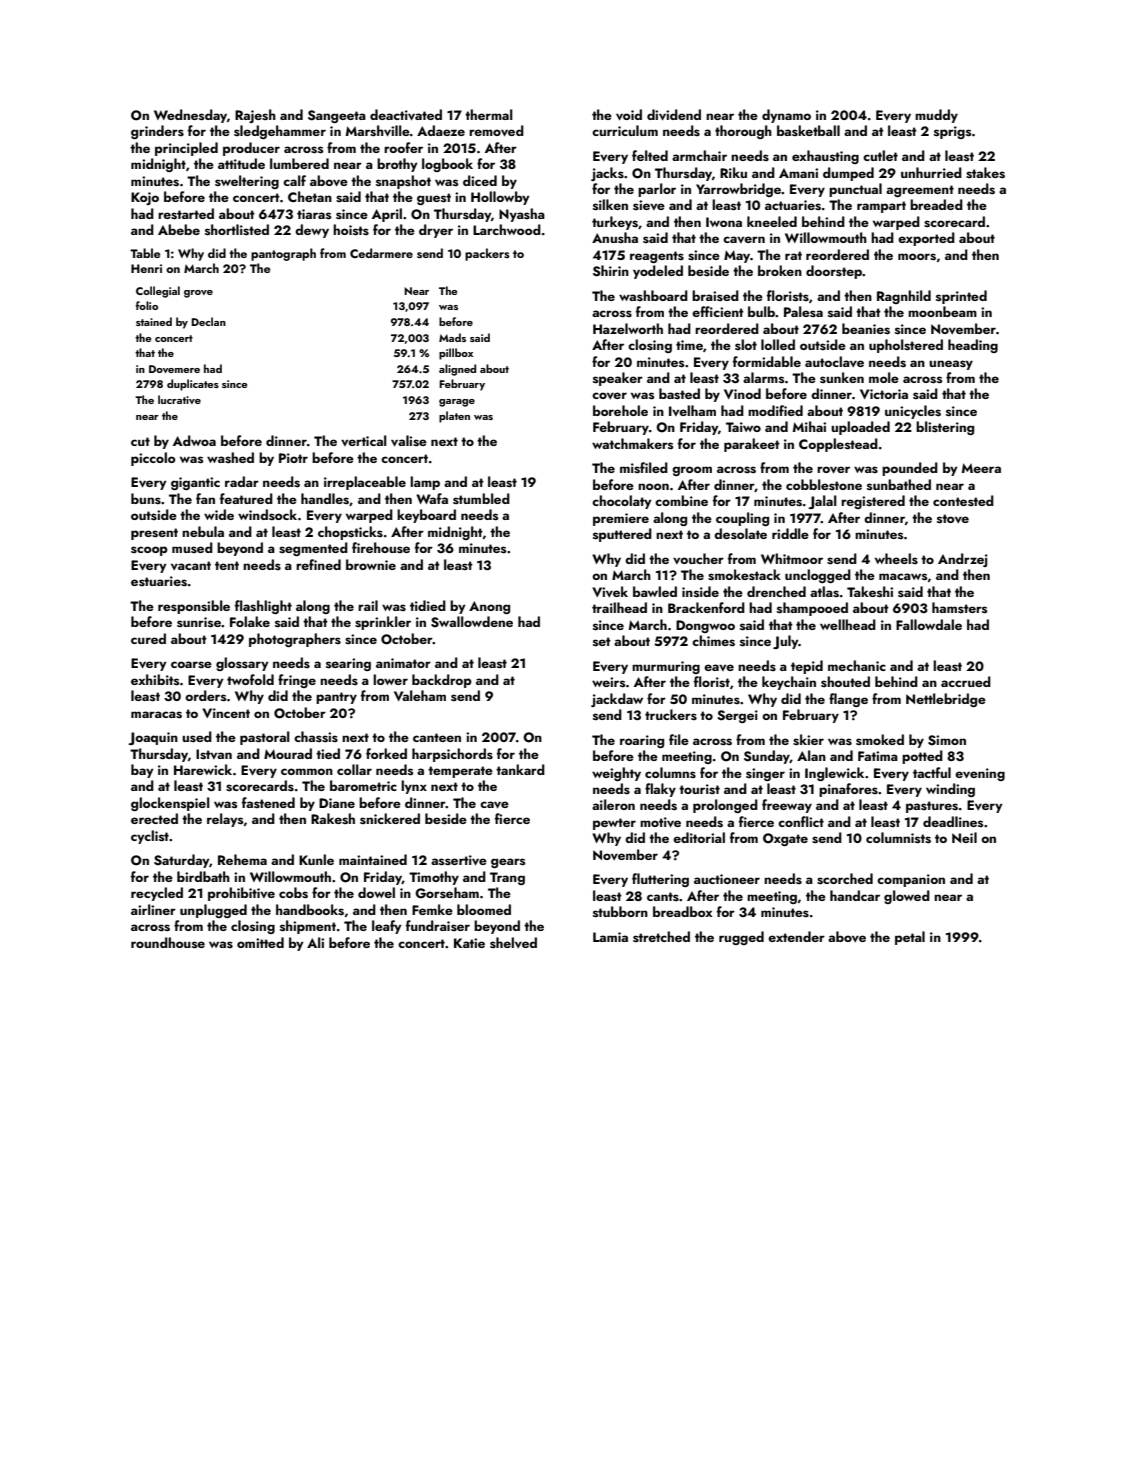  I want to click on registered, so click(873, 502).
